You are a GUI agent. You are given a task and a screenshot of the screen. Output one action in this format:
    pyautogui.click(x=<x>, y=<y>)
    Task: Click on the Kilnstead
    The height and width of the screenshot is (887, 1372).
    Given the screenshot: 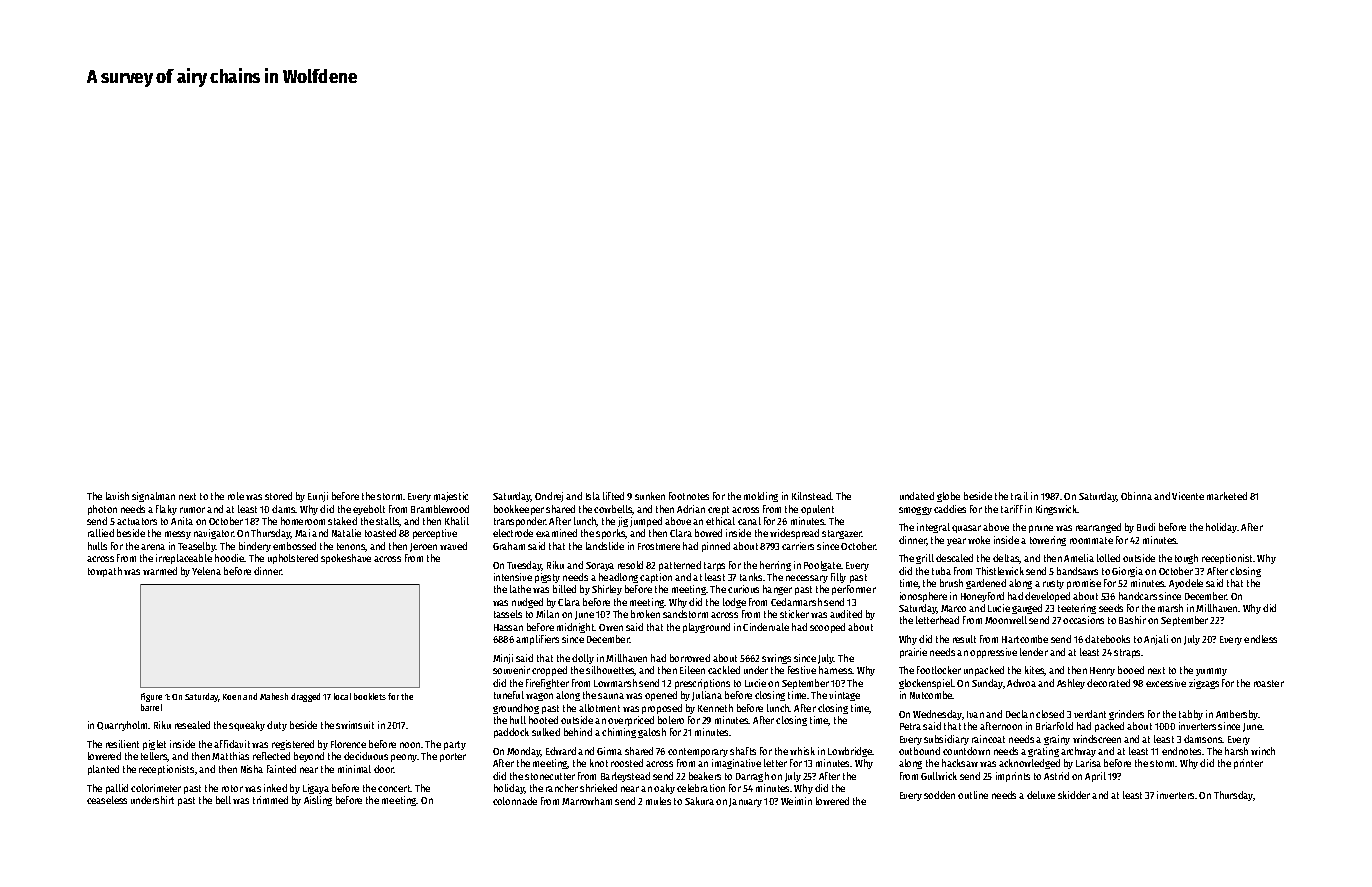 What is the action you would take?
    pyautogui.click(x=812, y=496)
